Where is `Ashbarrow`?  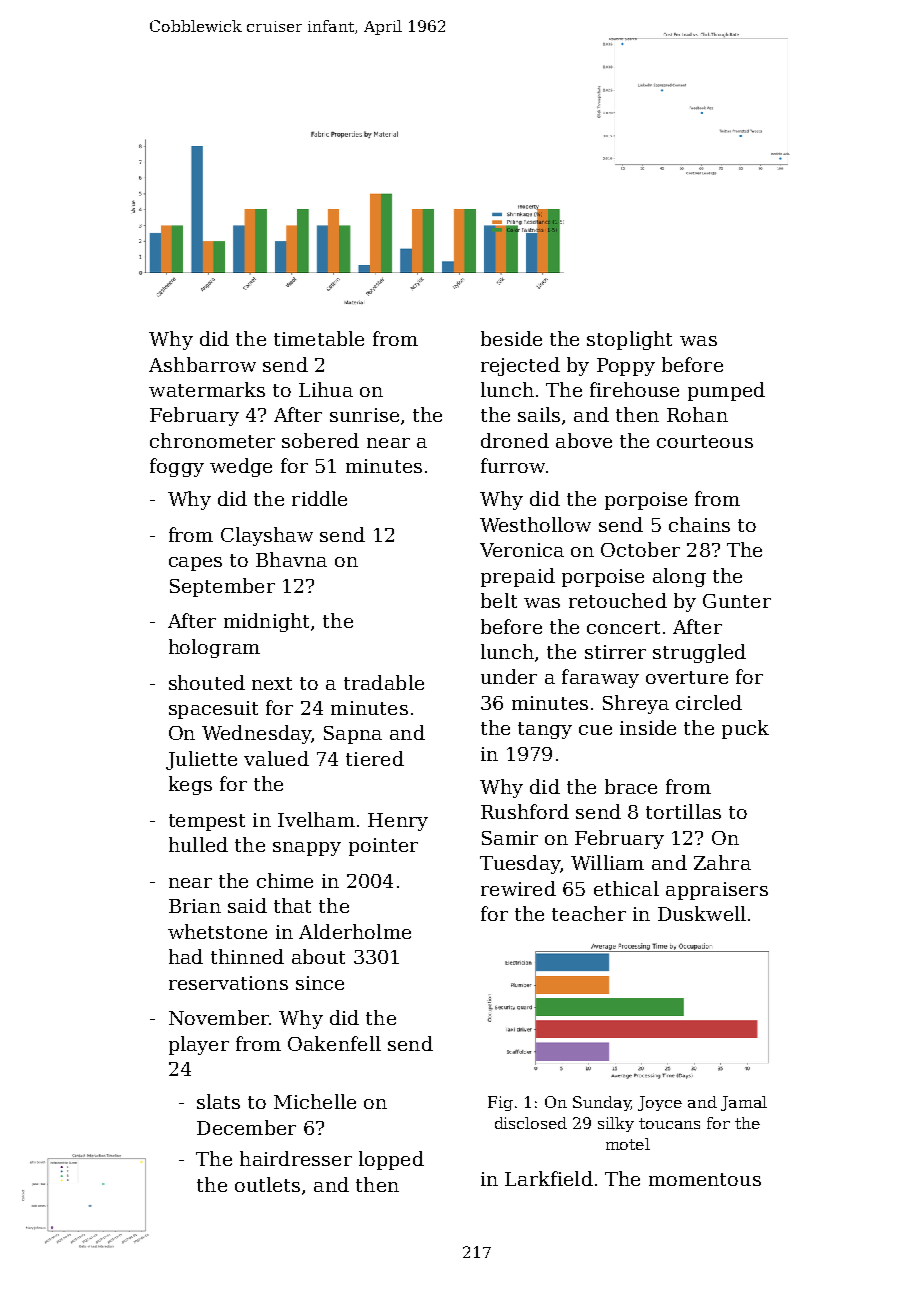
Ashbarrow is located at coordinates (202, 364).
